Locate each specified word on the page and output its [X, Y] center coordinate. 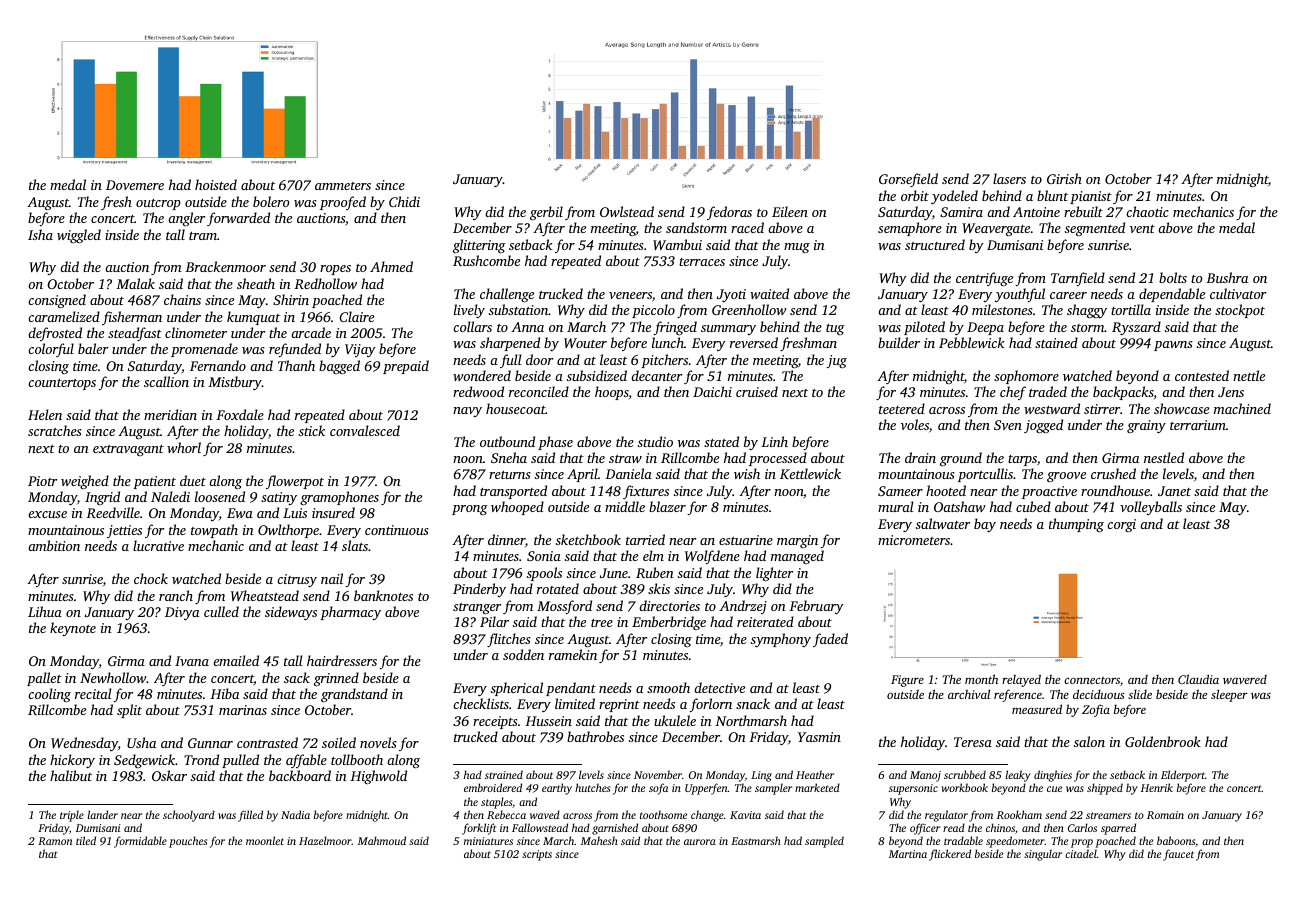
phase [555, 443]
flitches [509, 640]
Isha [40, 234]
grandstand [354, 695]
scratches [55, 430]
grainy [1146, 426]
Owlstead [627, 211]
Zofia [1096, 710]
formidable [140, 842]
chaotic [1147, 211]
